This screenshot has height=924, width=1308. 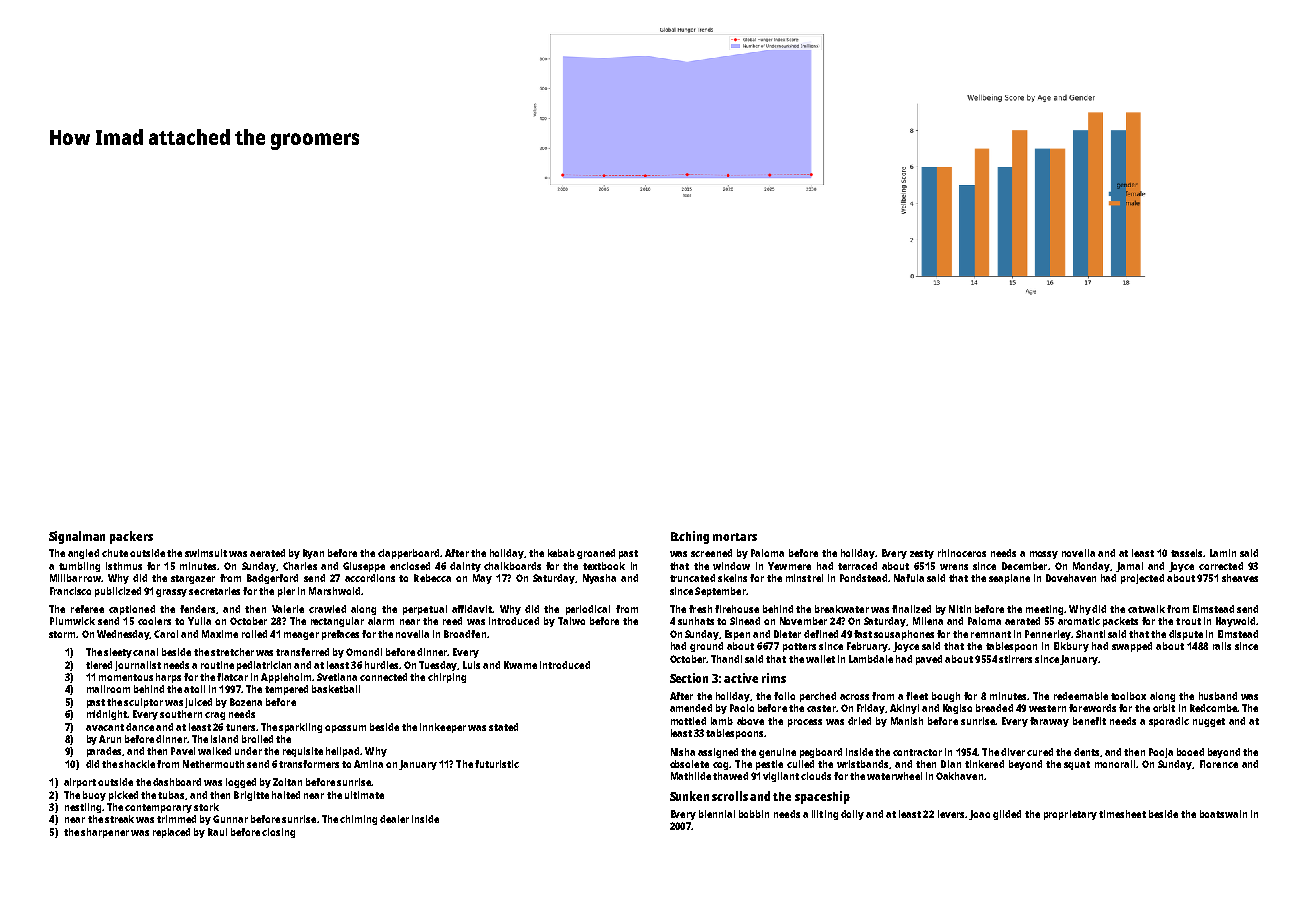 I want to click on sharpener, so click(x=105, y=833).
